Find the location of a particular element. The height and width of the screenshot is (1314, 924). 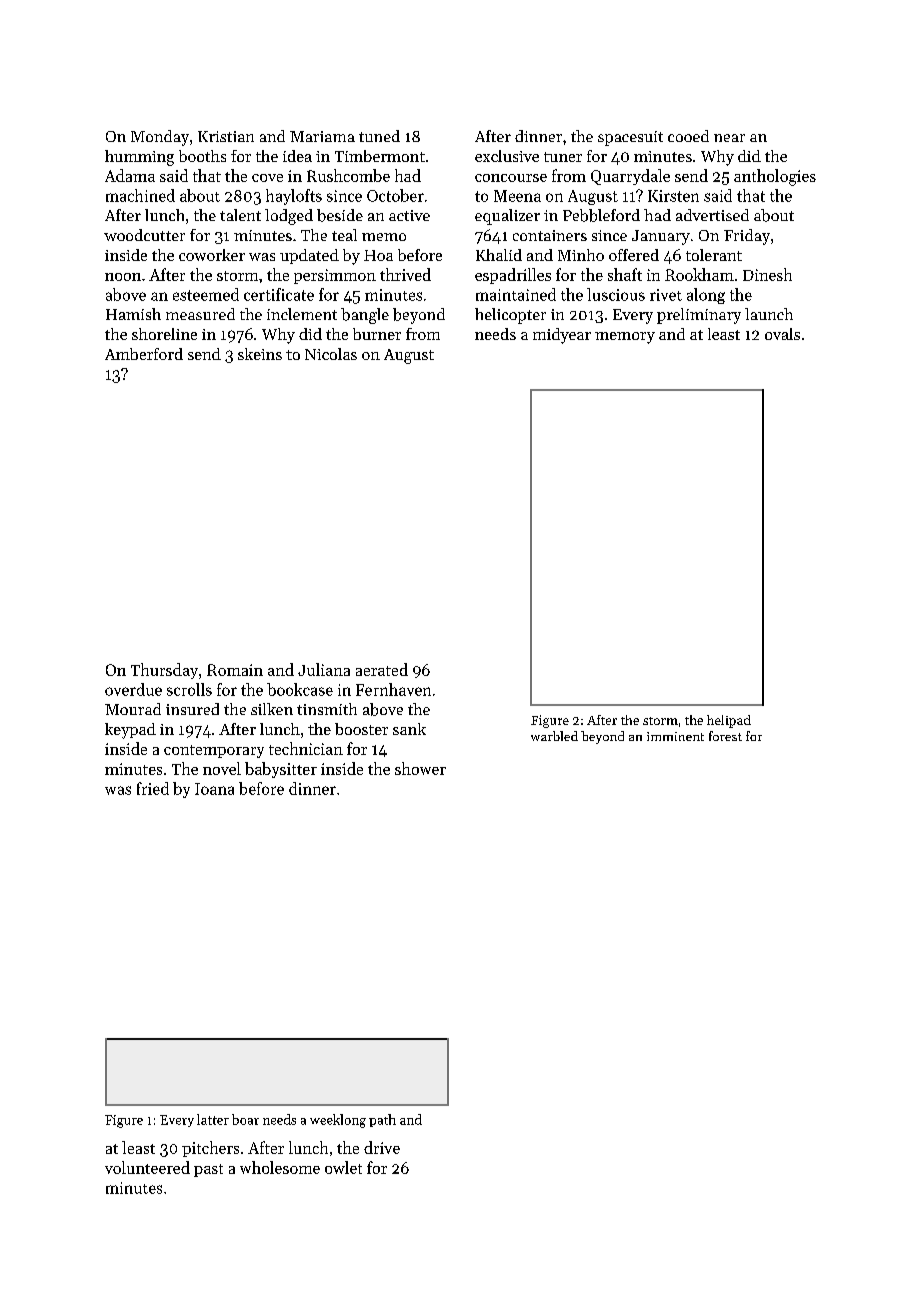

Amberford is located at coordinates (144, 354).
